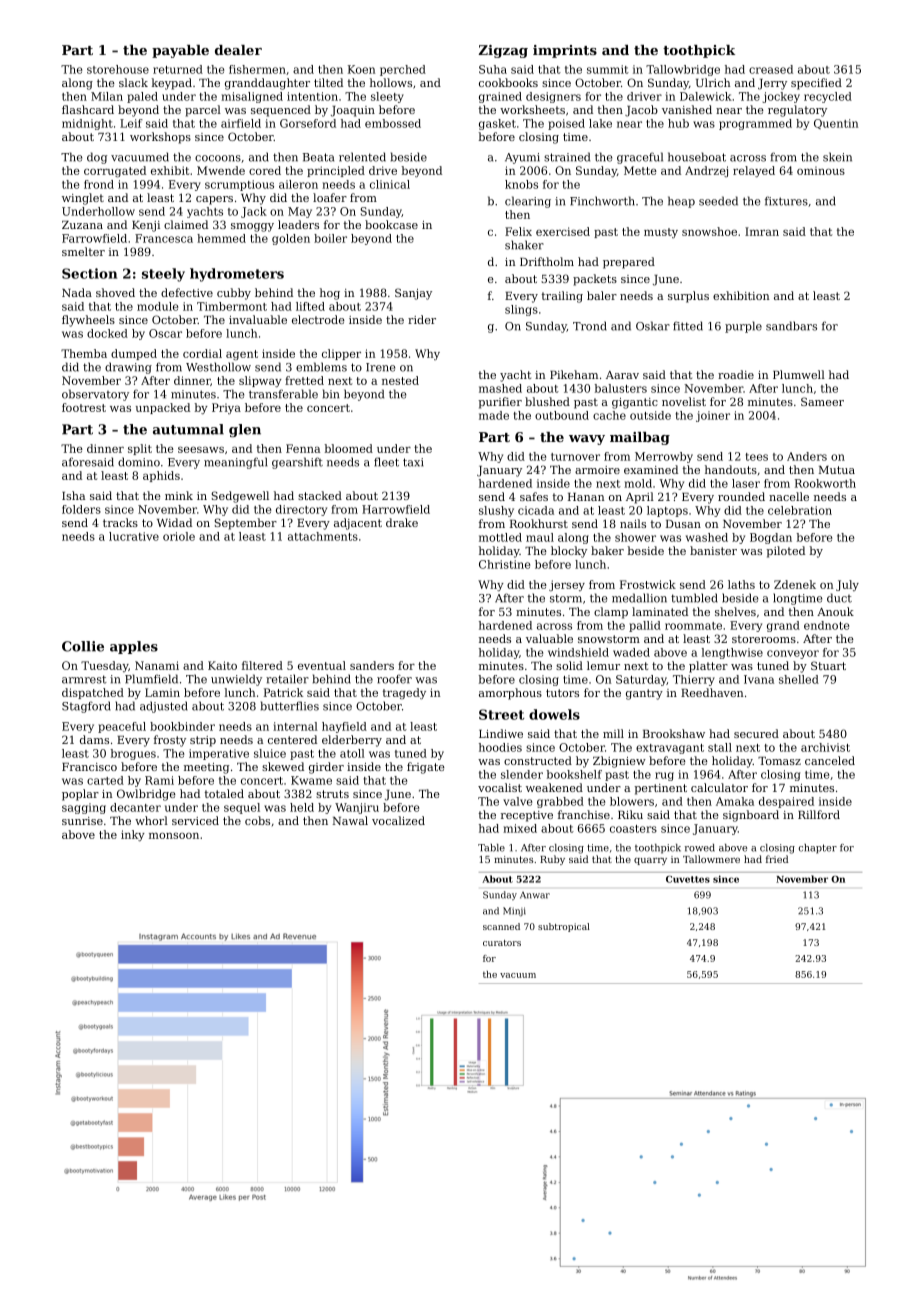 The image size is (924, 1308). What do you see at coordinates (404, 693) in the screenshot?
I see `tragedy` at bounding box center [404, 693].
